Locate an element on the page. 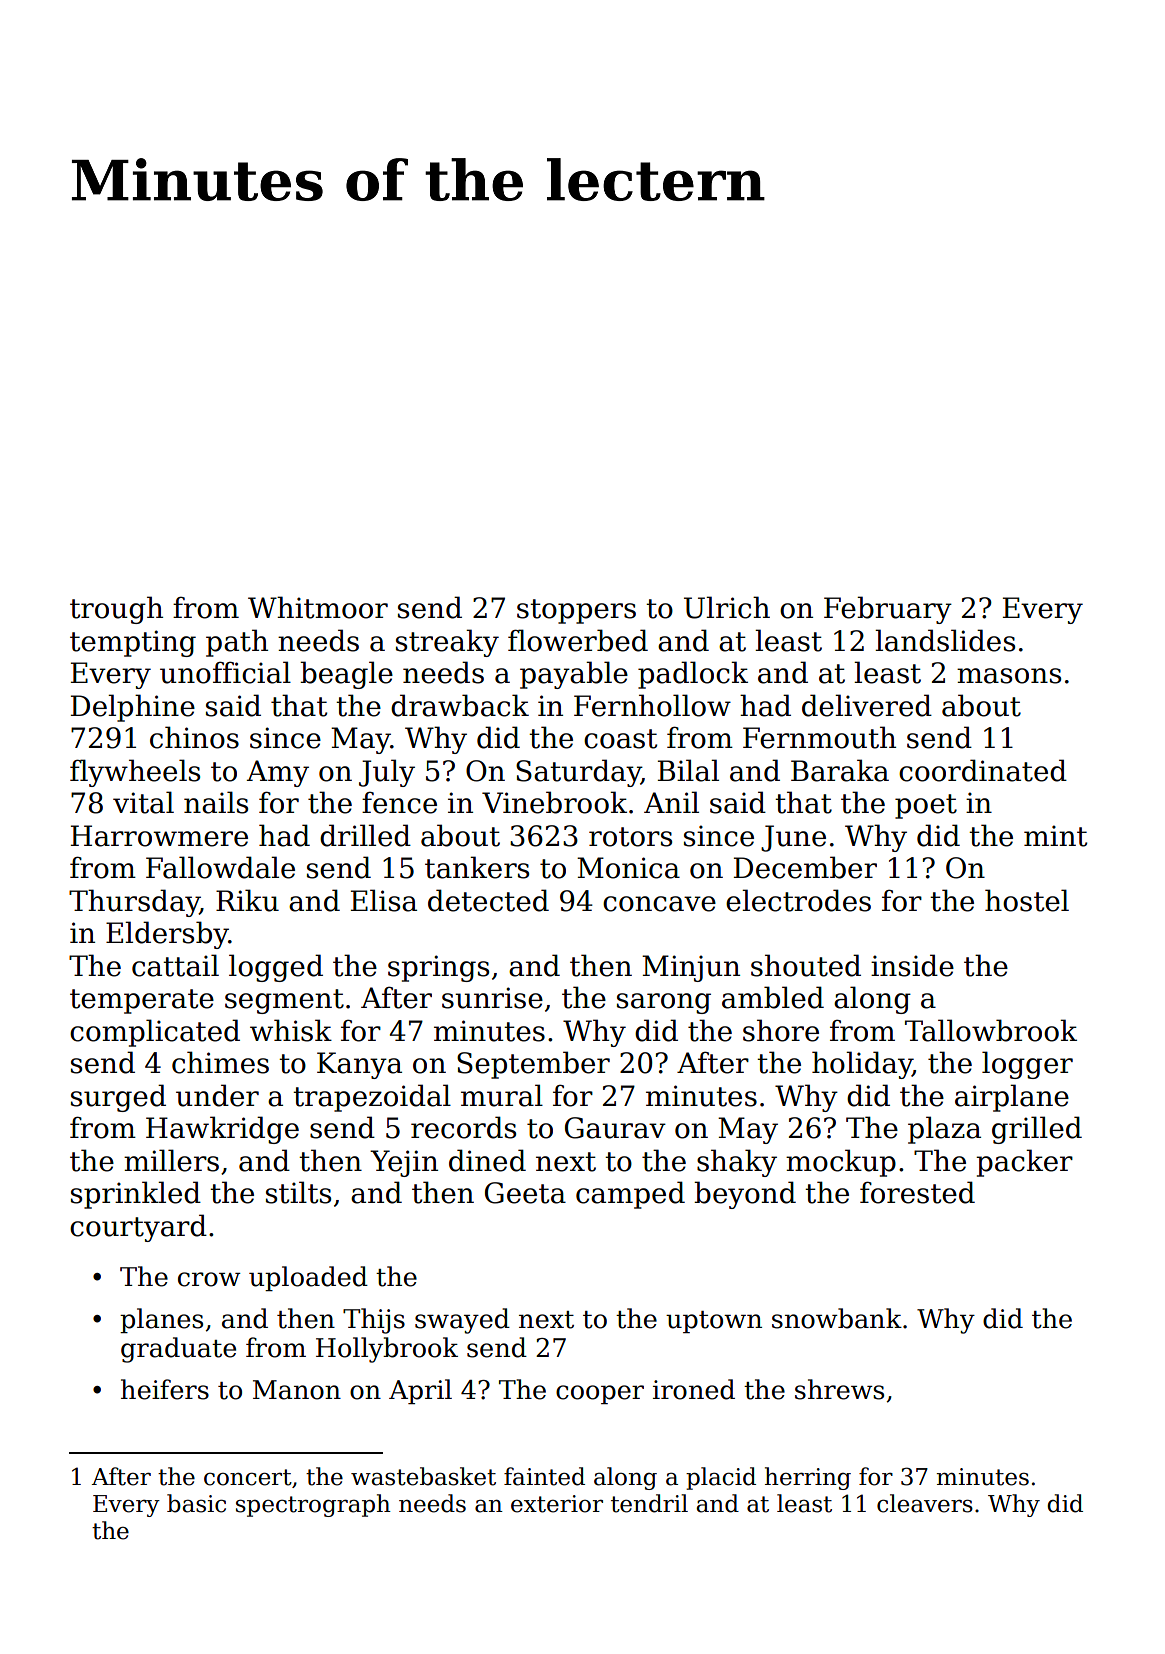  basic is located at coordinates (196, 1503).
